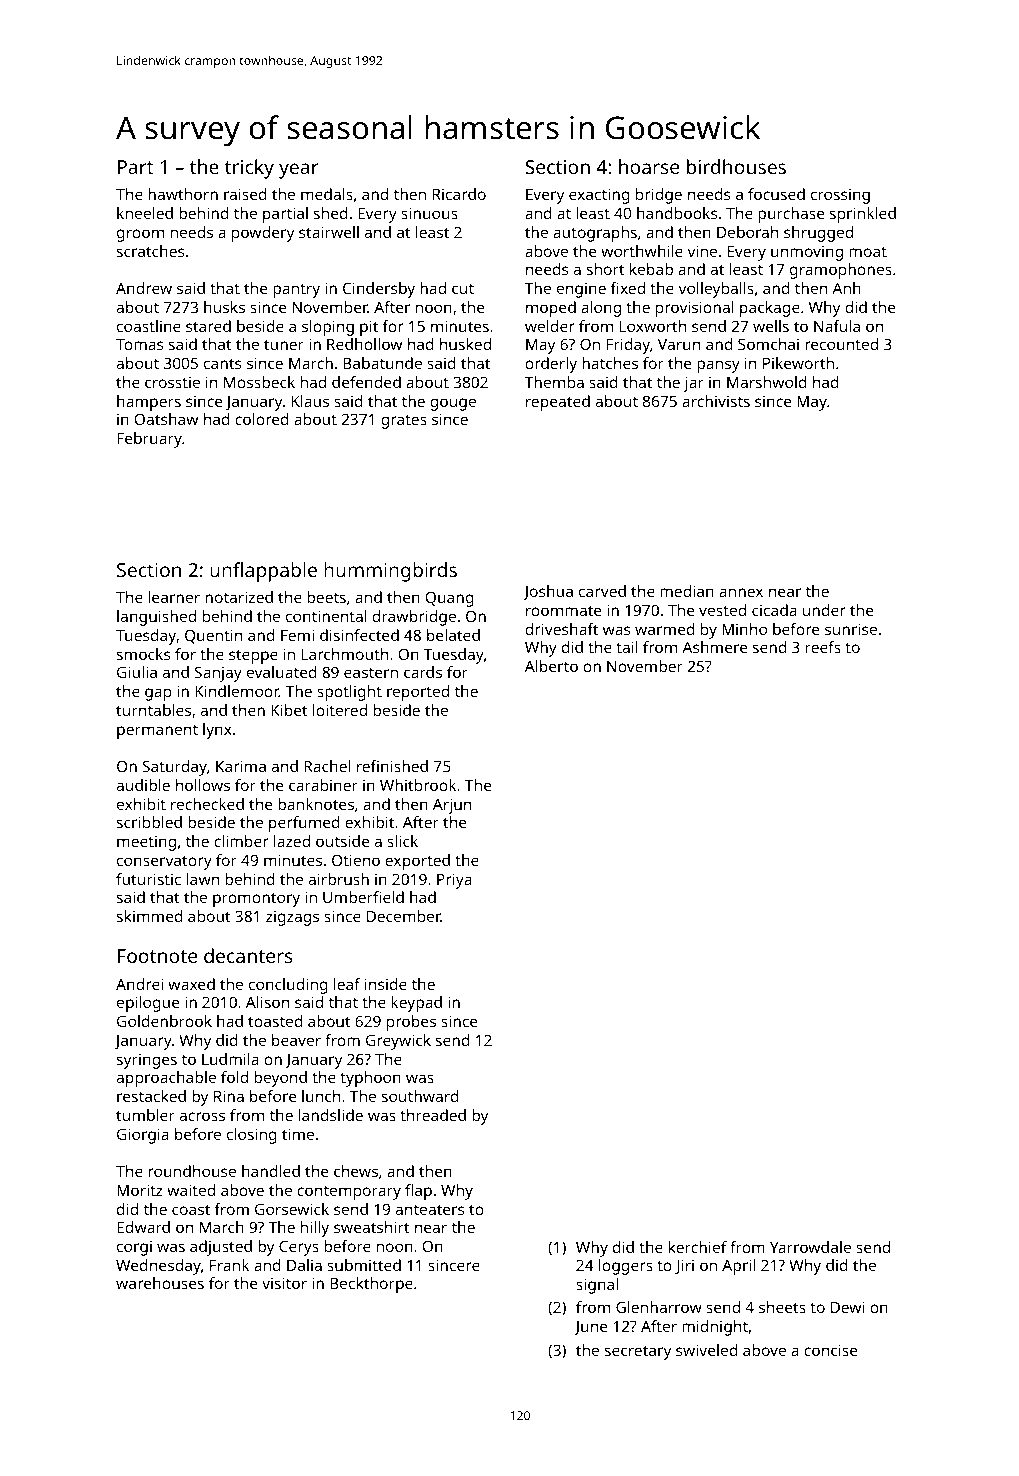 The height and width of the screenshot is (1476, 1019). Describe the element at coordinates (810, 1247) in the screenshot. I see `Yarrowdale` at that location.
